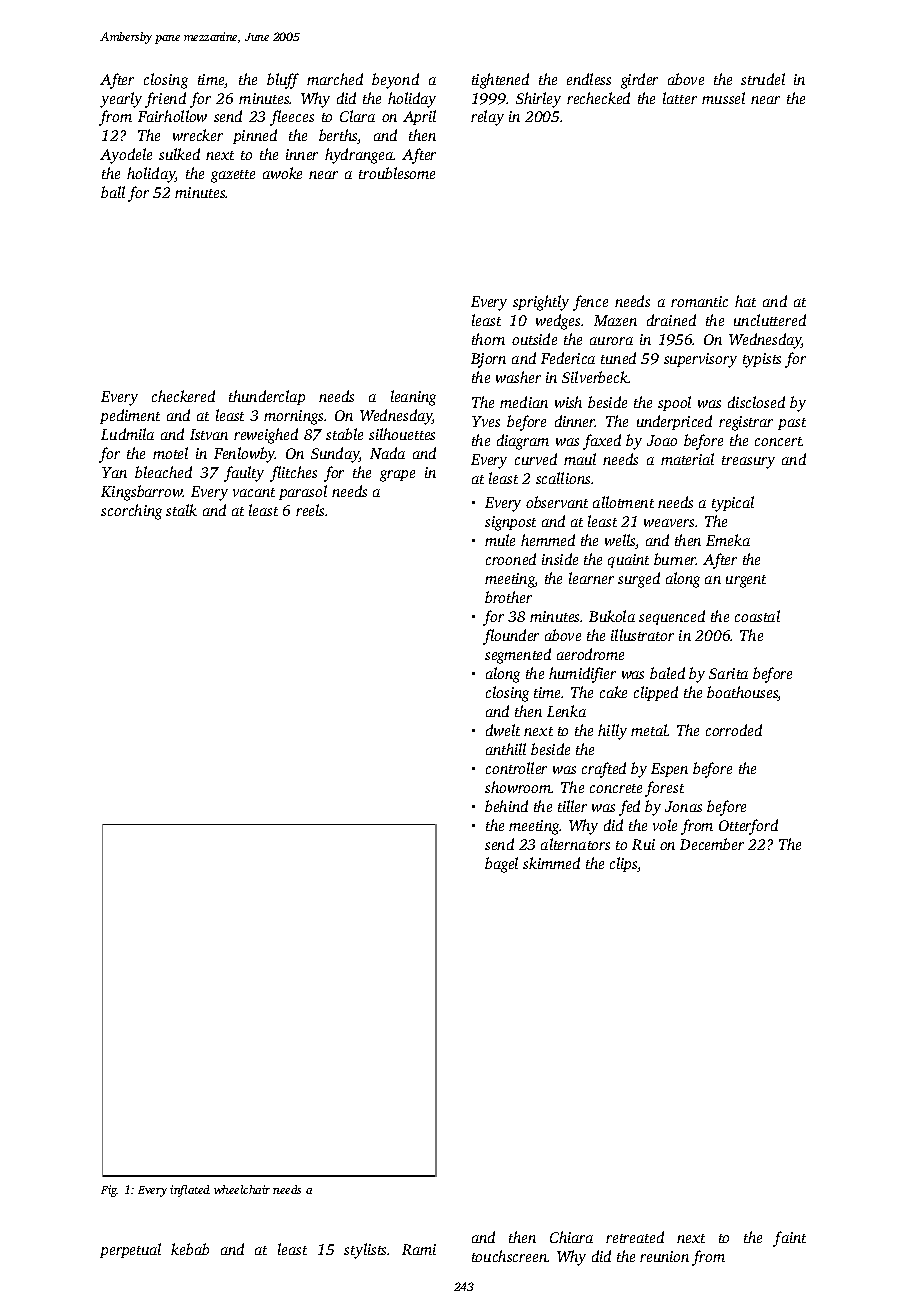 The height and width of the screenshot is (1316, 908). Describe the element at coordinates (748, 462) in the screenshot. I see `treasury` at that location.
